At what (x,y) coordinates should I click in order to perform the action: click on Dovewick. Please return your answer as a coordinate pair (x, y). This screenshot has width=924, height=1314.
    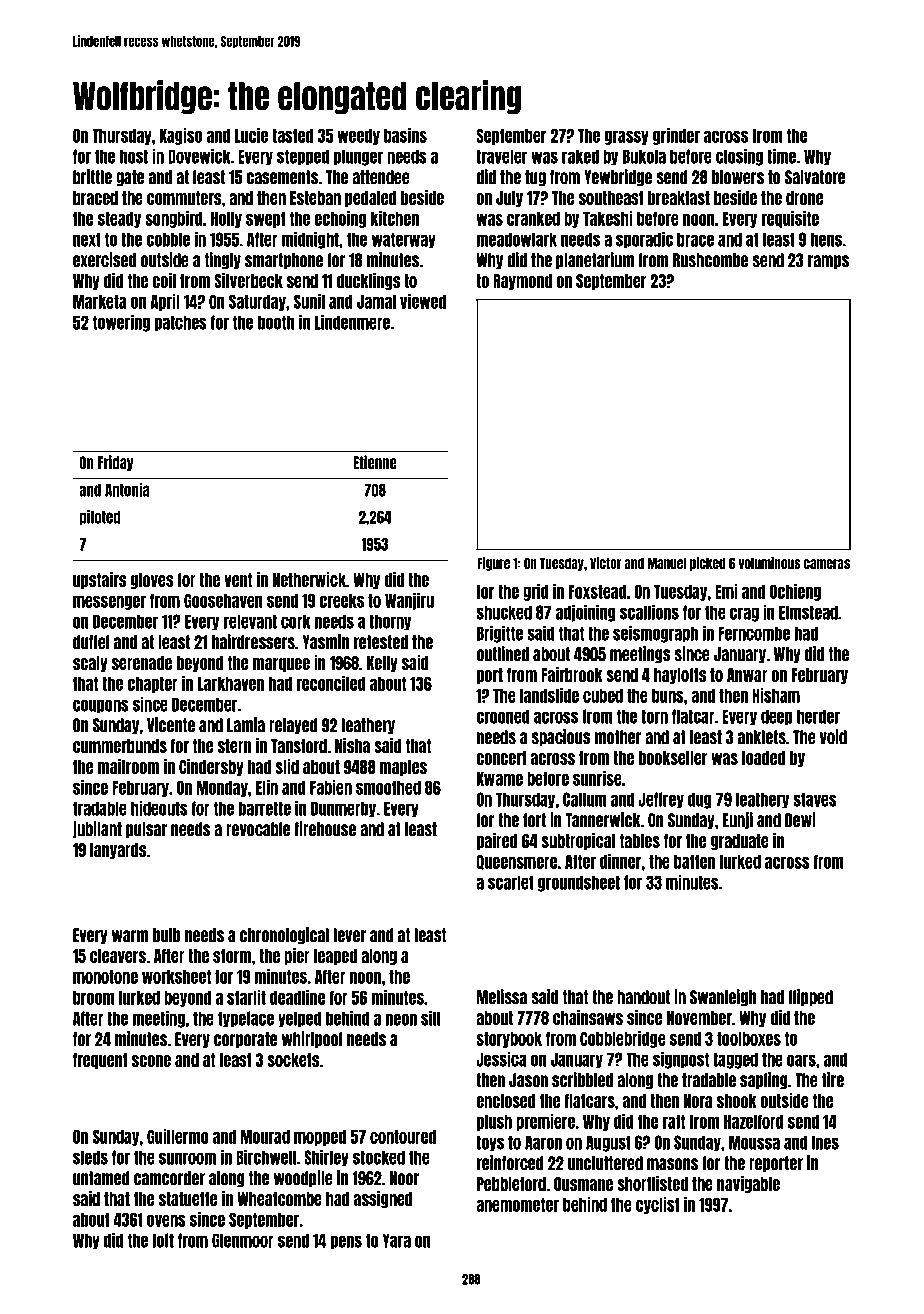
    Looking at the image, I should click on (199, 156).
